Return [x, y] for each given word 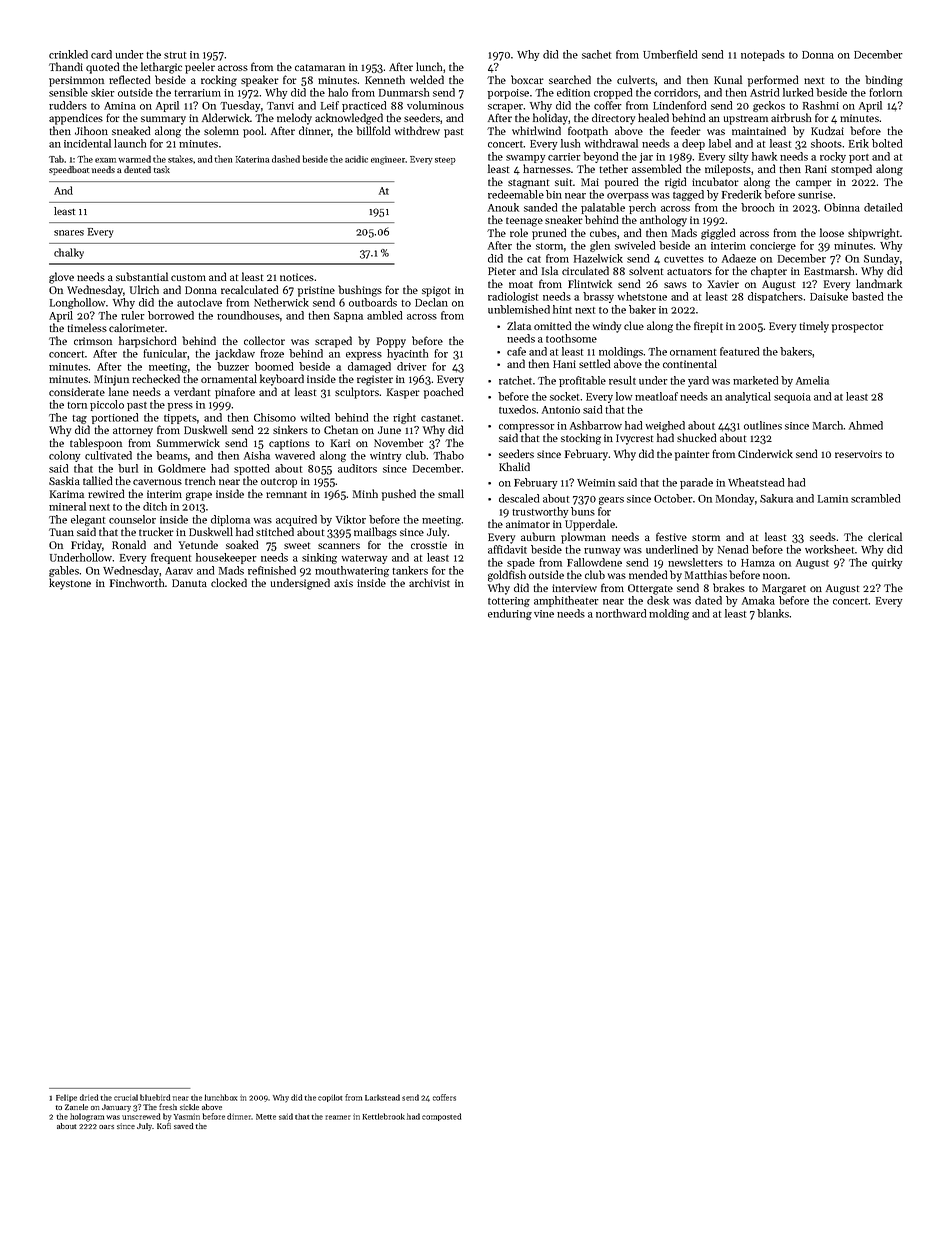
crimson [93, 341]
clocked [229, 582]
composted [441, 1117]
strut [175, 55]
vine [544, 614]
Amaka [758, 600]
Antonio [561, 410]
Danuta [189, 583]
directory [613, 119]
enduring [510, 614]
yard [698, 381]
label [720, 143]
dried [89, 1097]
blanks [773, 613]
